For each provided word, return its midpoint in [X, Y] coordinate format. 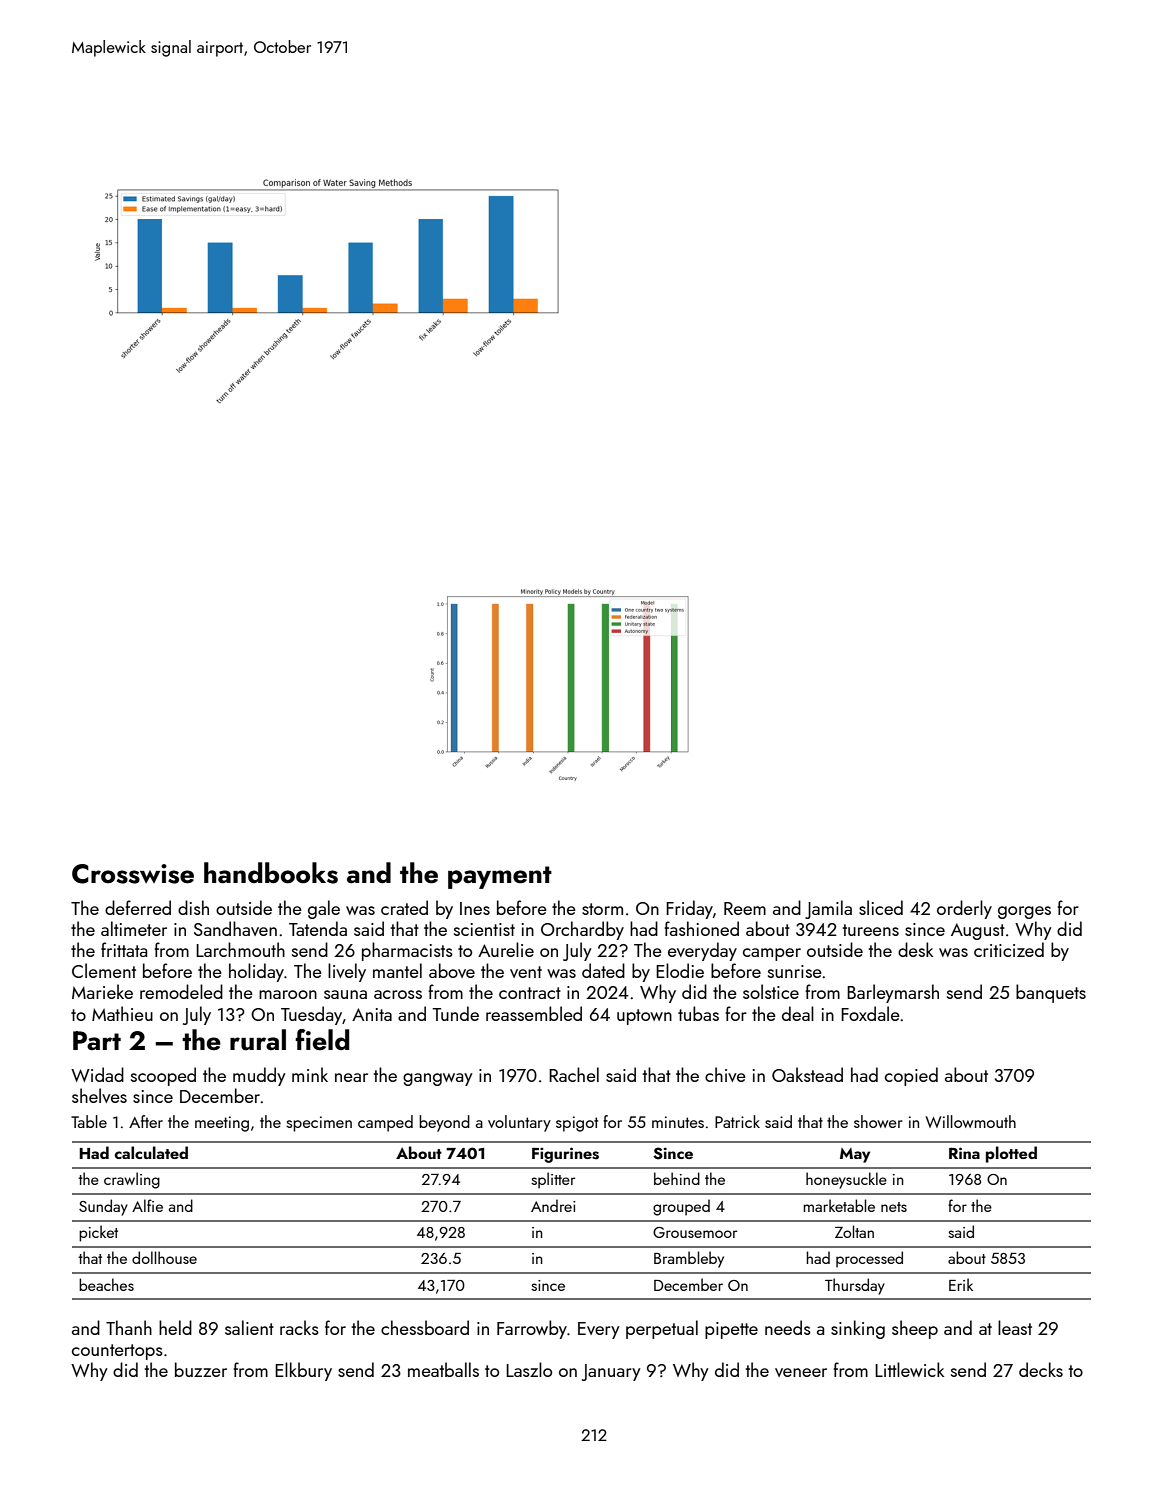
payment [500, 877]
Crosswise [133, 874]
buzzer [201, 1369]
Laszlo [529, 1369]
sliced [881, 907]
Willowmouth [970, 1121]
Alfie [147, 1205]
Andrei [553, 1205]
